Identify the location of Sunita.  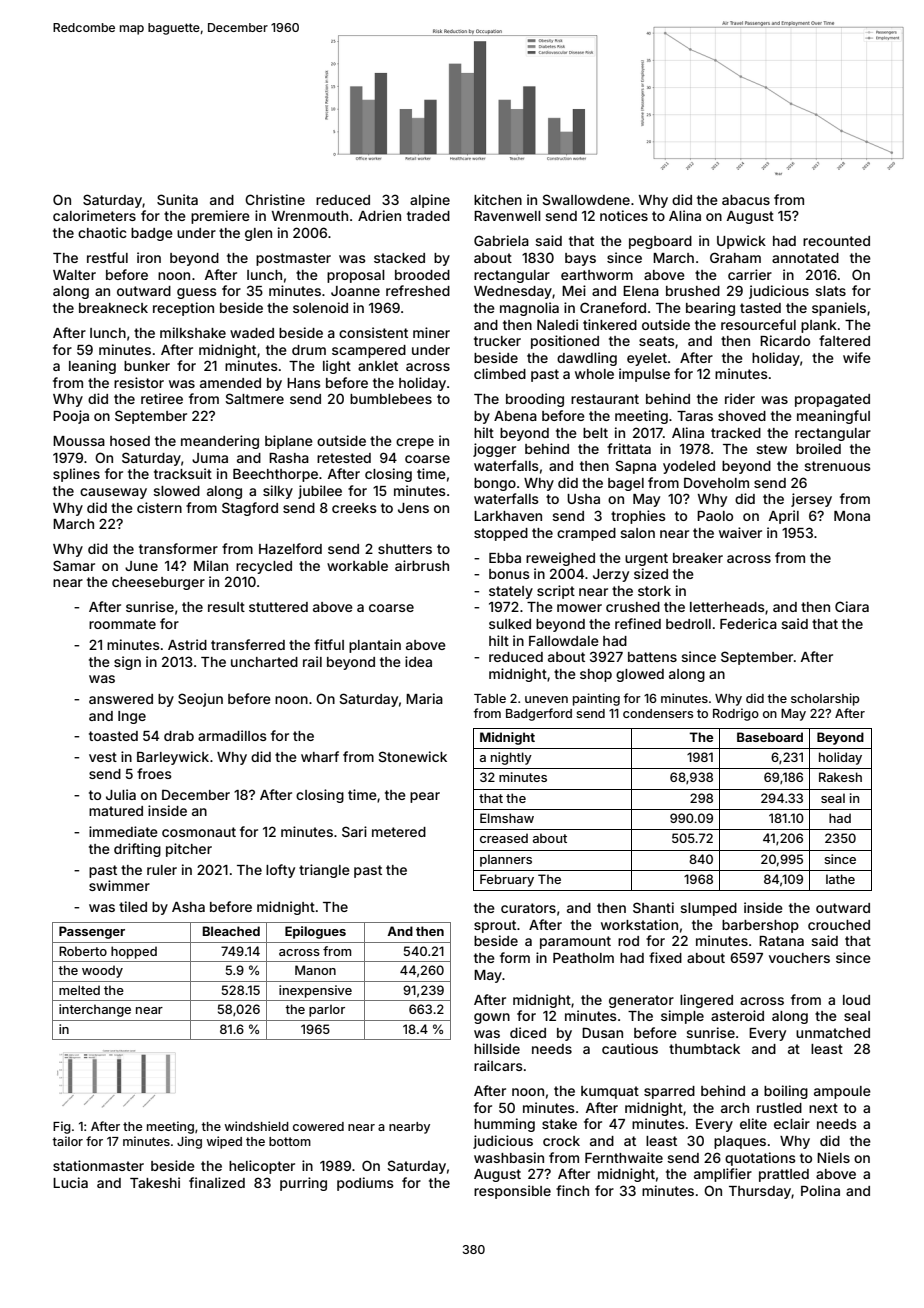
(177, 199).
